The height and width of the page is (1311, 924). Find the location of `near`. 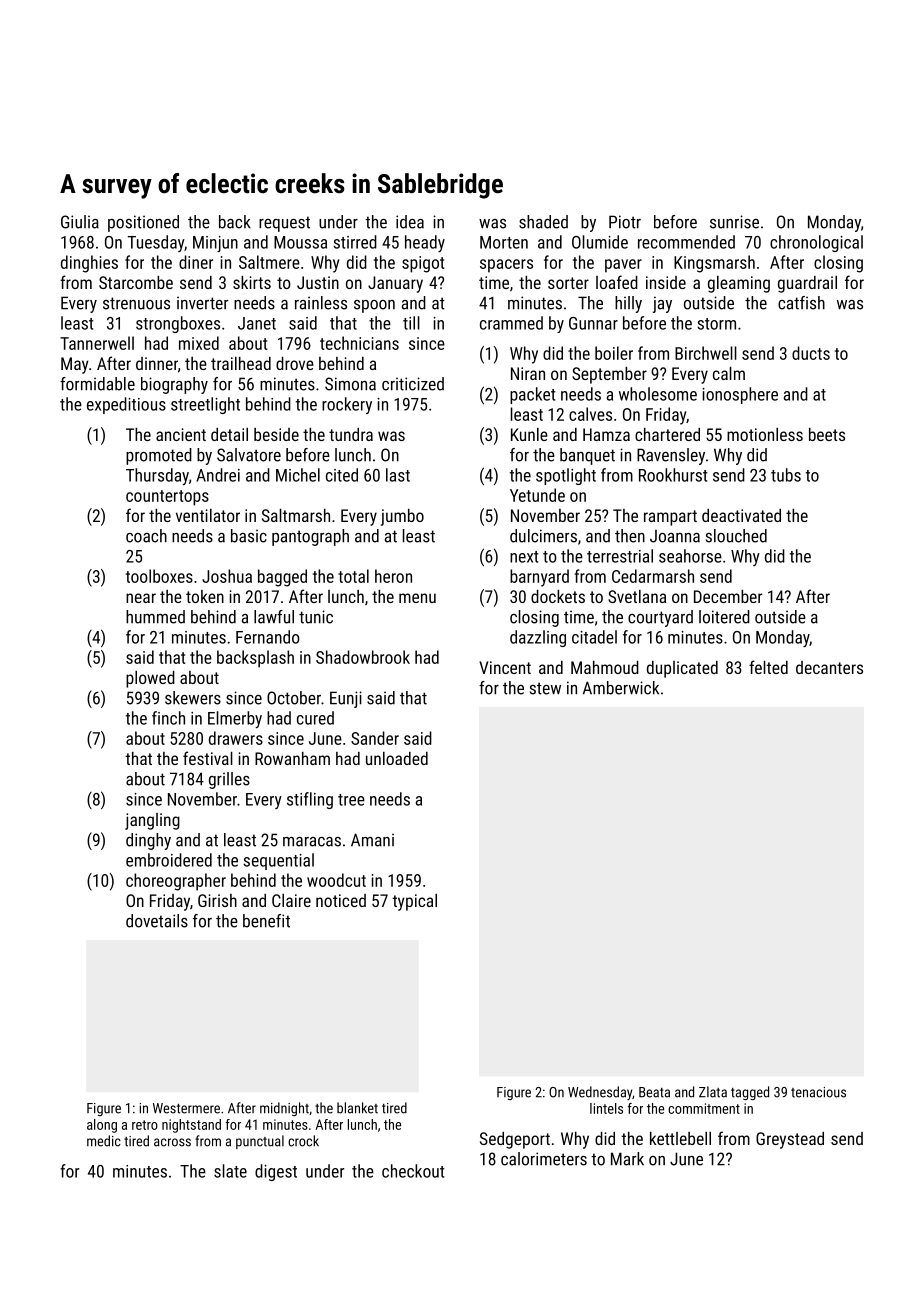

near is located at coordinates (141, 598).
